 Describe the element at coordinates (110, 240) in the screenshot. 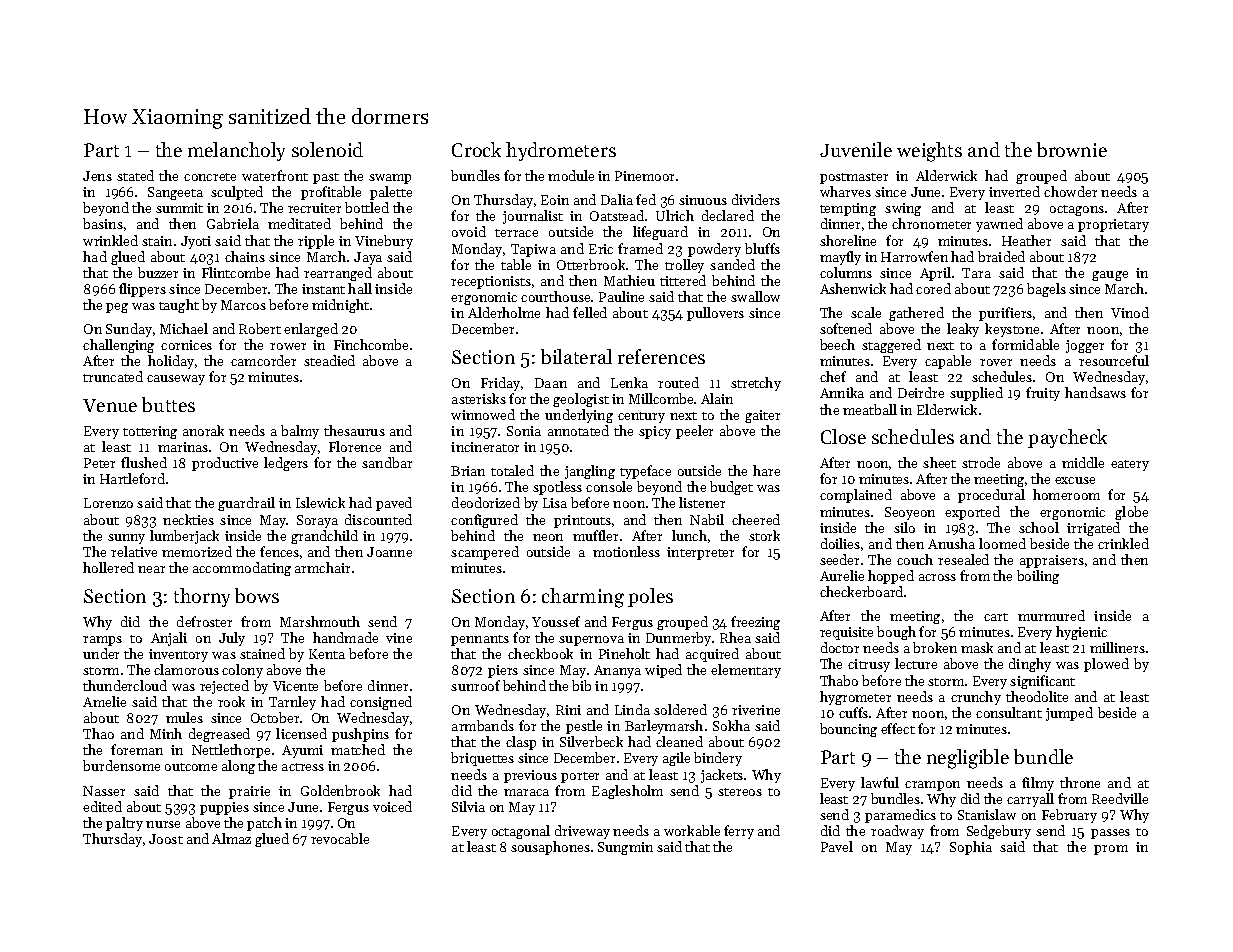

I see `wrinkled` at that location.
